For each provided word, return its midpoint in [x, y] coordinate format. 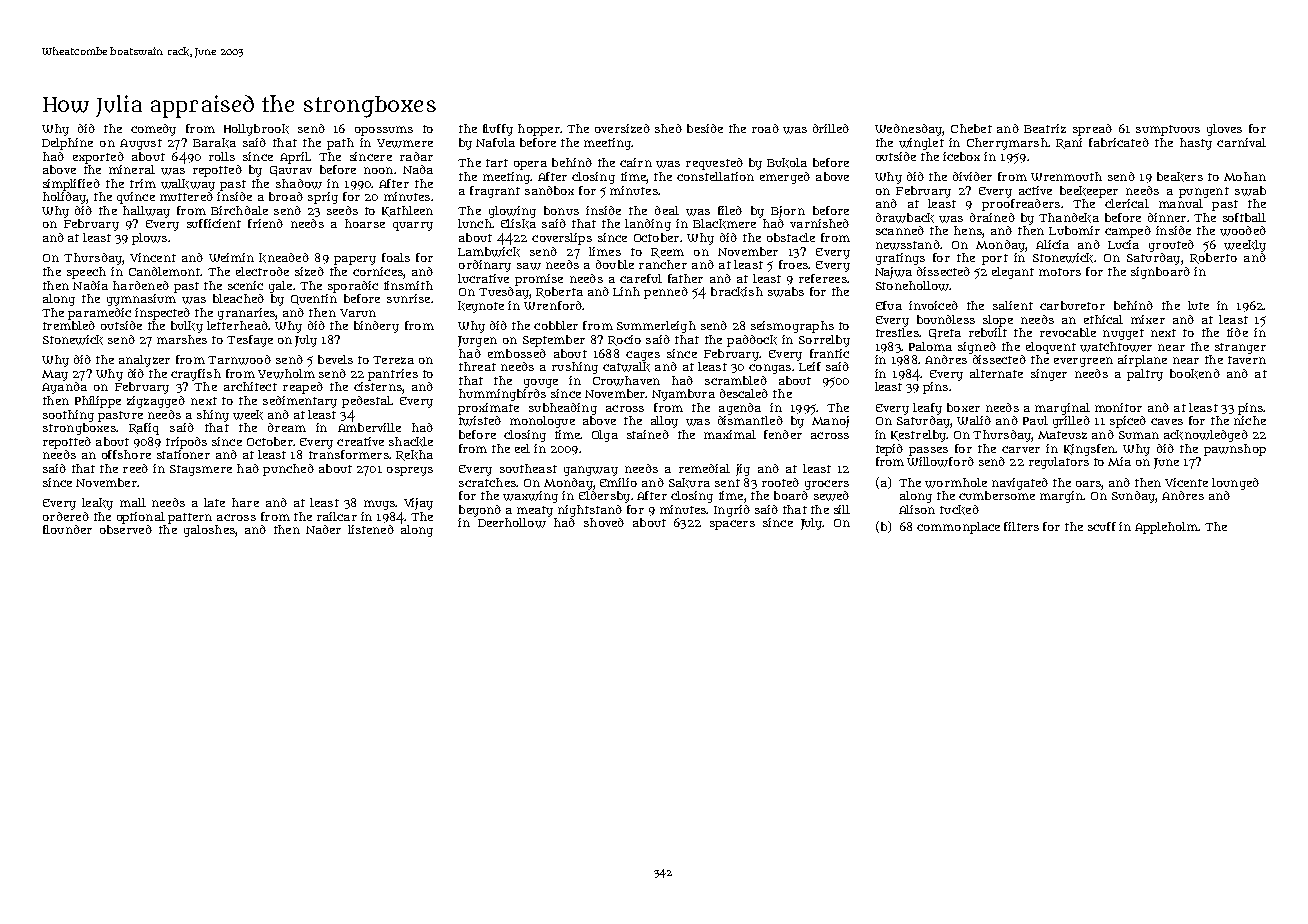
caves [1167, 421]
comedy [153, 130]
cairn [636, 162]
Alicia [1052, 244]
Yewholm [286, 374]
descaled [744, 393]
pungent [1204, 192]
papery [355, 260]
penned [666, 293]
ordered [66, 516]
